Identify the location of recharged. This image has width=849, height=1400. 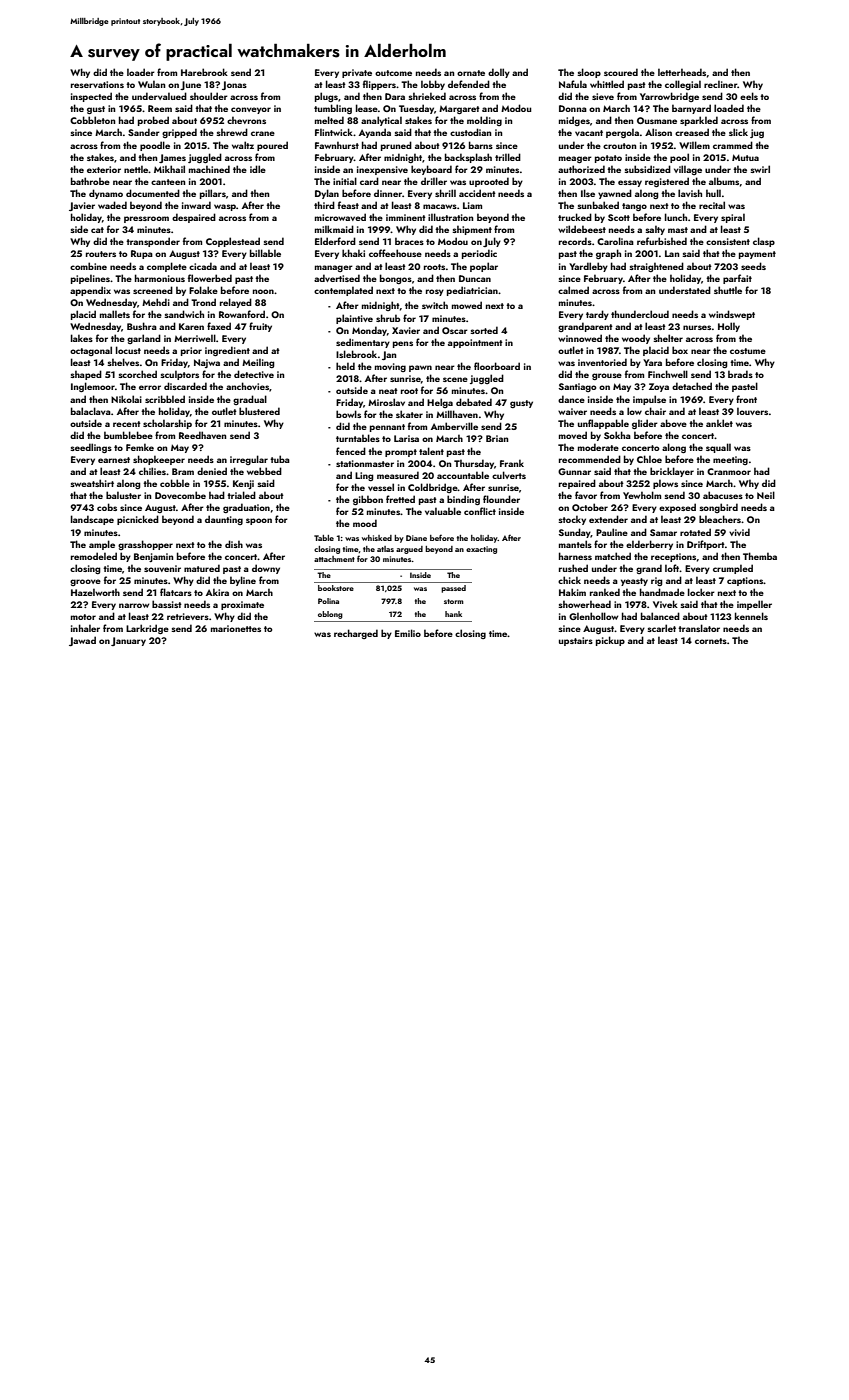
(356, 634).
